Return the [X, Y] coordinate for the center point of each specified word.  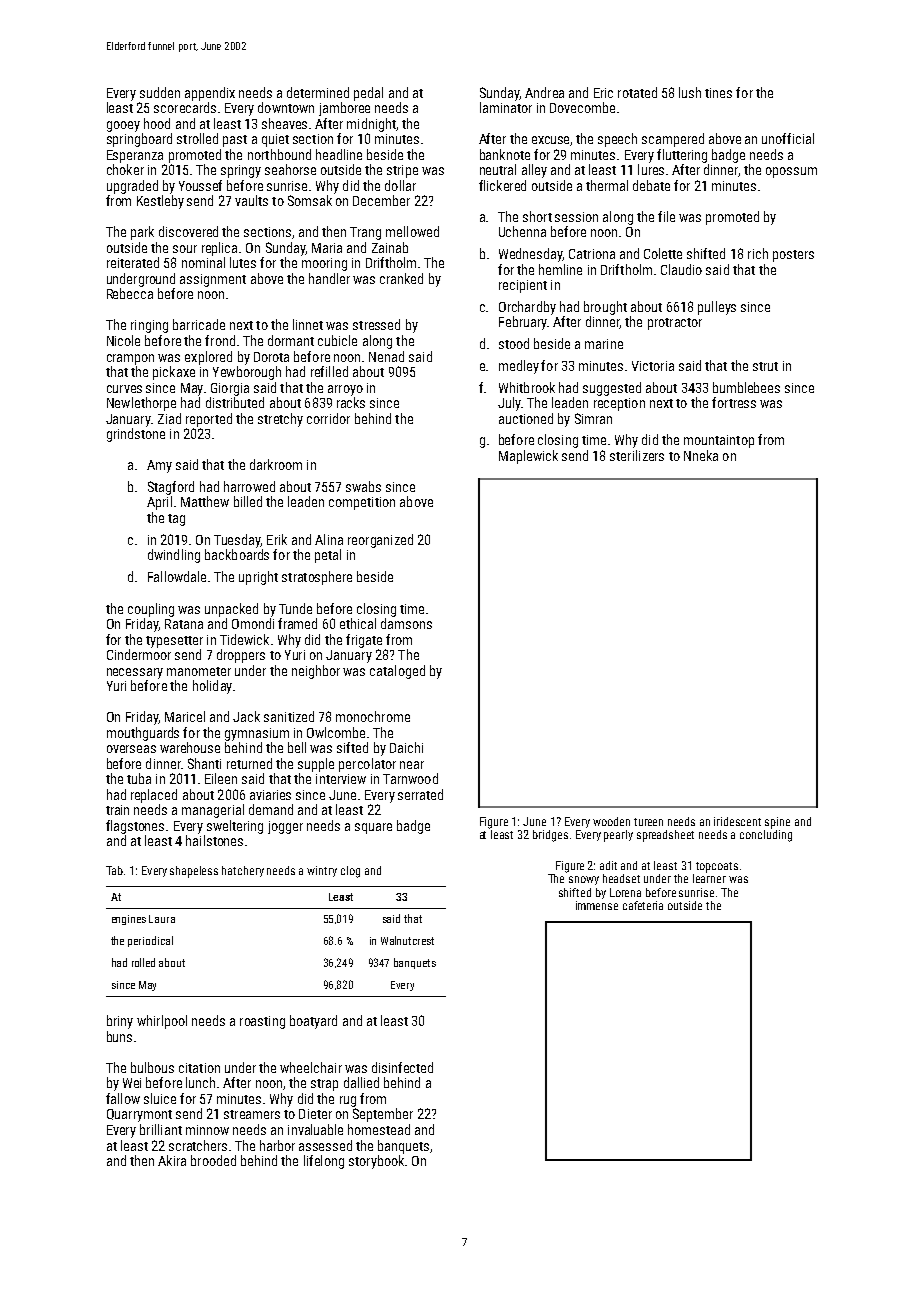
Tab [114, 870]
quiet [275, 140]
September [383, 1115]
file [666, 216]
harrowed [249, 486]
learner [709, 878]
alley [534, 171]
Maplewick [528, 457]
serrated [420, 794]
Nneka [701, 455]
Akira [172, 1160]
